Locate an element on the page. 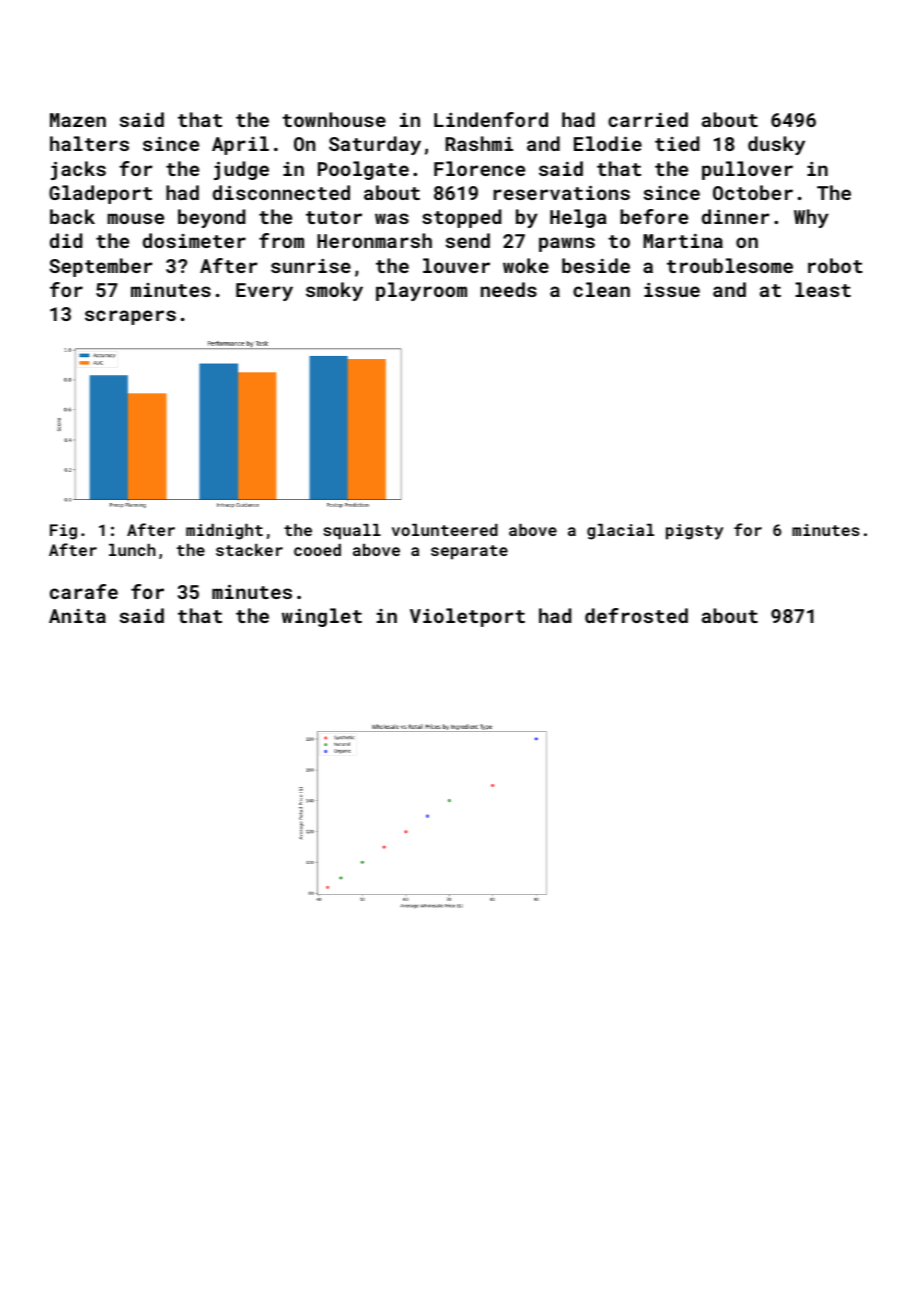 Image resolution: width=924 pixels, height=1308 pixels. jacks is located at coordinates (78, 170).
